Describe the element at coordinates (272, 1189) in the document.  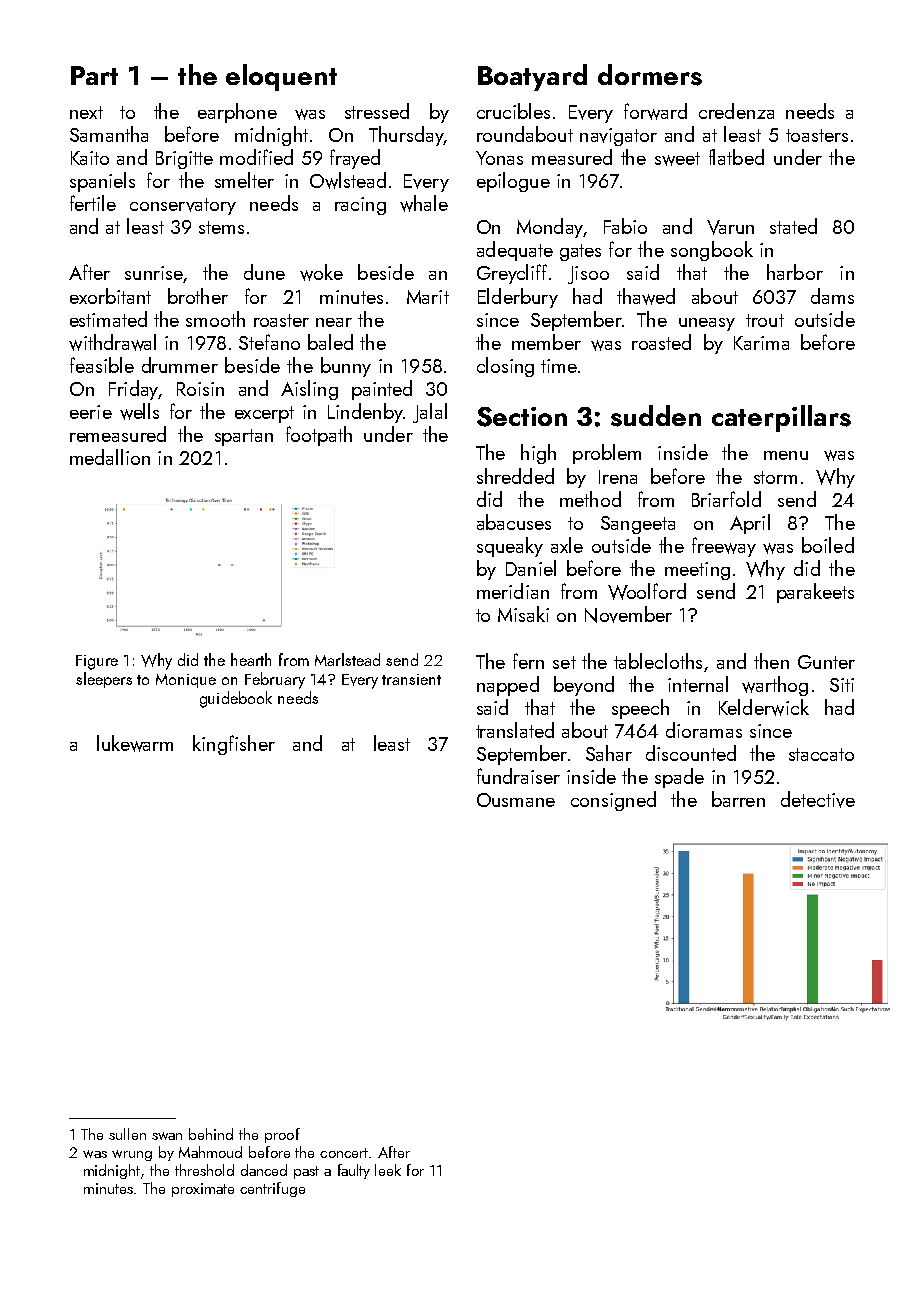
I see `centrifuge` at that location.
